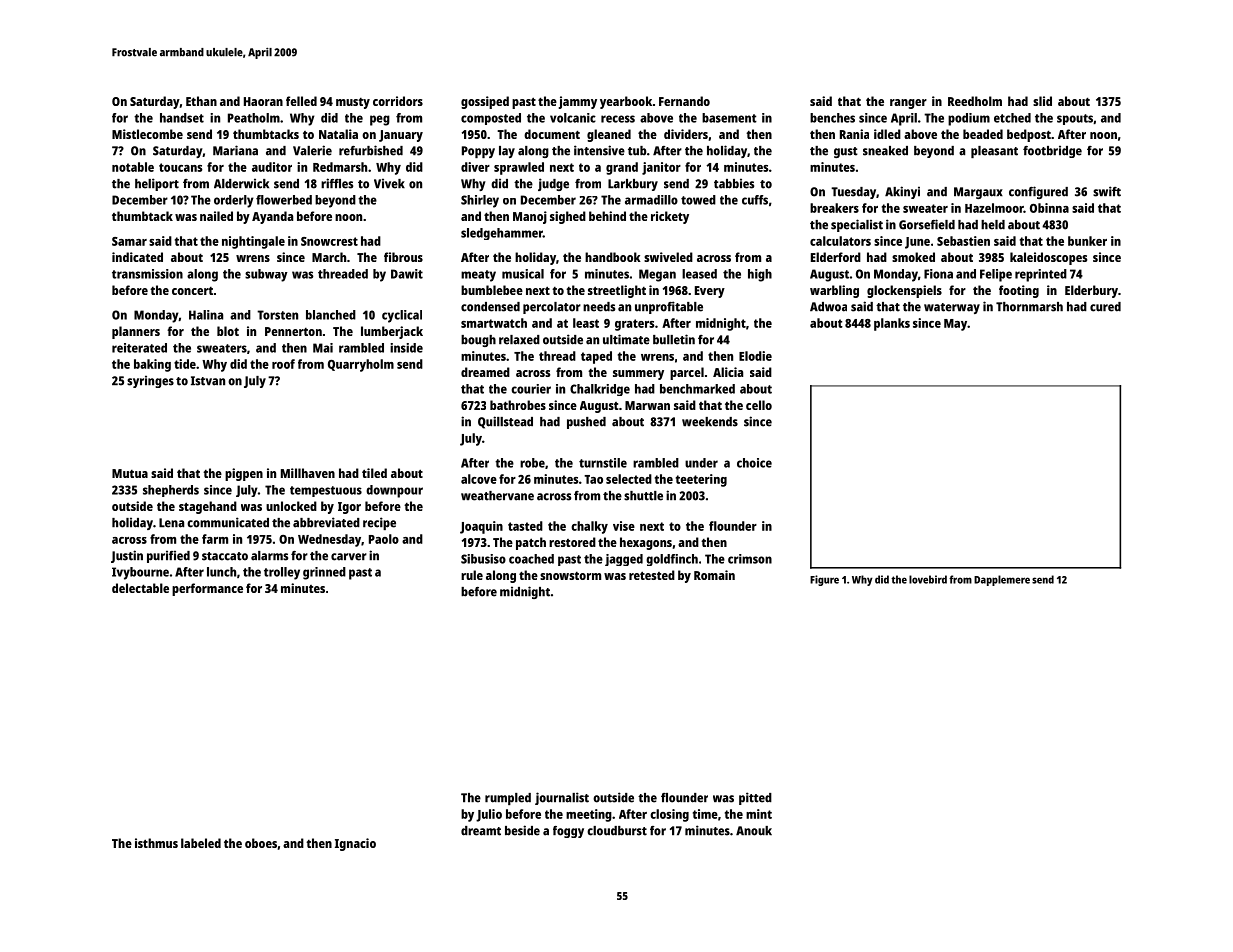 The height and width of the screenshot is (952, 1233). I want to click on slid, so click(1042, 101).
